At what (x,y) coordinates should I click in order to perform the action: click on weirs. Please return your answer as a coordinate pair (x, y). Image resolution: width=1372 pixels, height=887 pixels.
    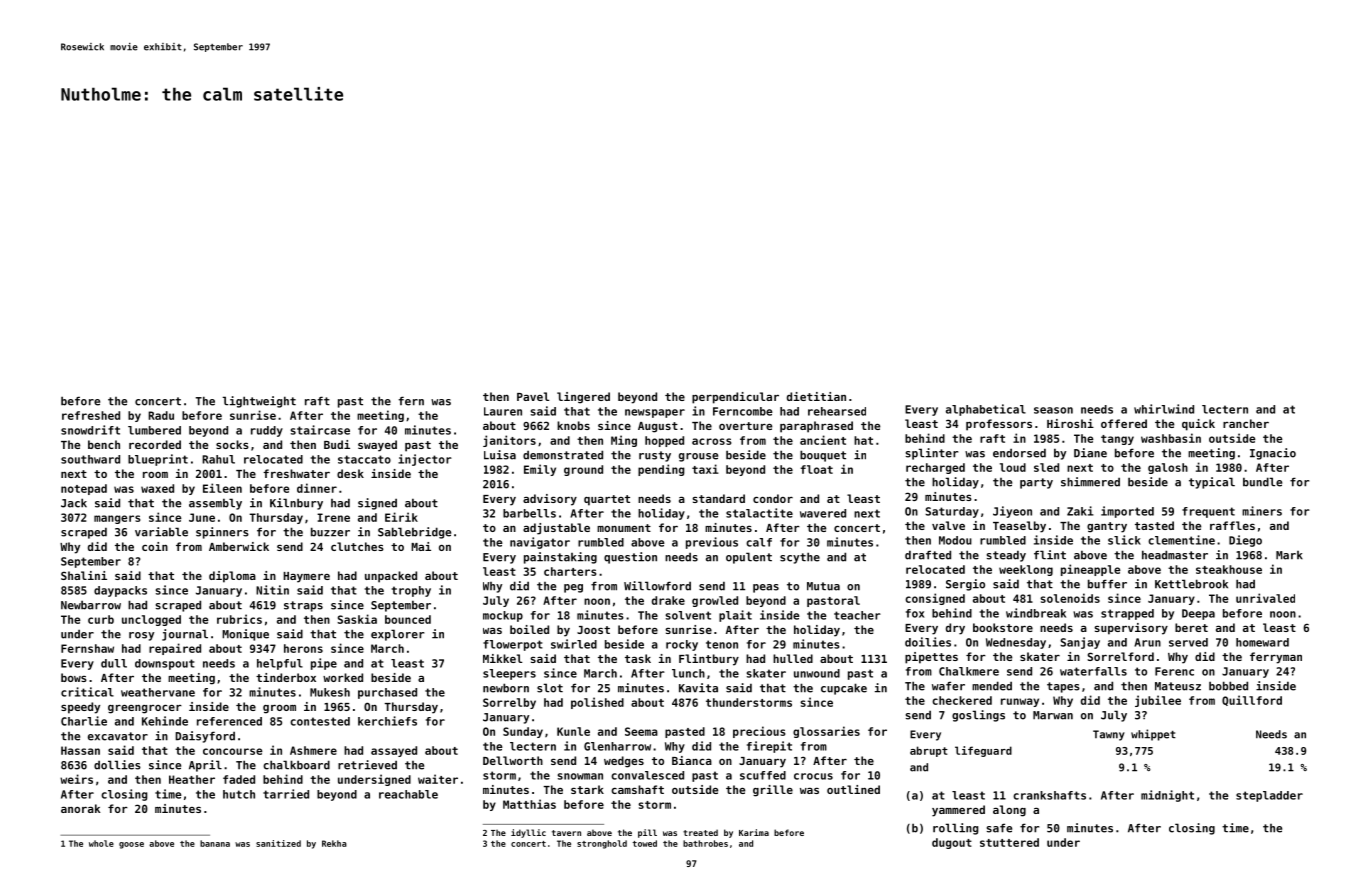
    Looking at the image, I should click on (76, 779).
